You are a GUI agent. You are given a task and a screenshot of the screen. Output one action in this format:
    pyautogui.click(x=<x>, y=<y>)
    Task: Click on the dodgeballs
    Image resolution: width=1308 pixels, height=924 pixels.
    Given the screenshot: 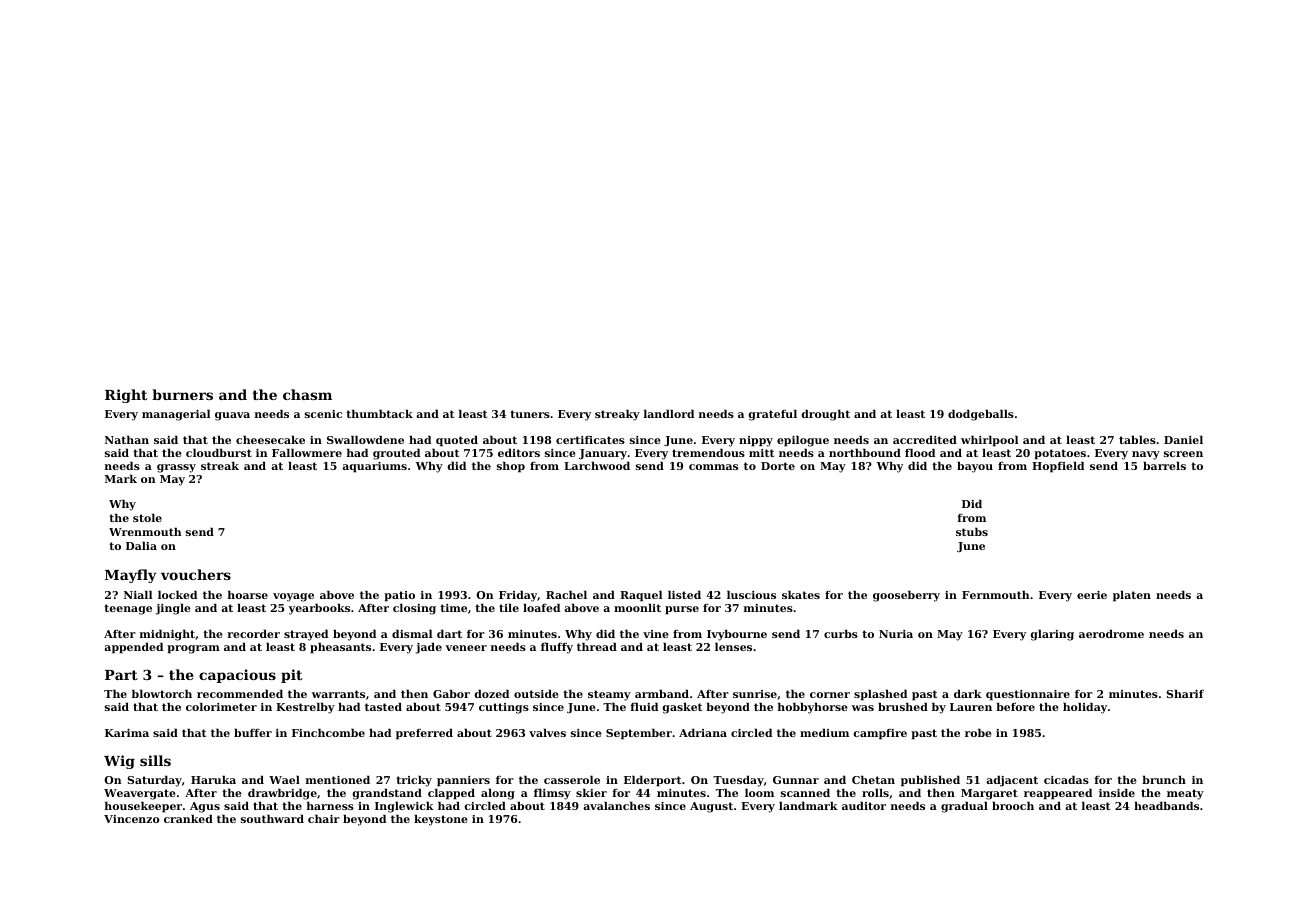 What is the action you would take?
    pyautogui.click(x=981, y=415)
